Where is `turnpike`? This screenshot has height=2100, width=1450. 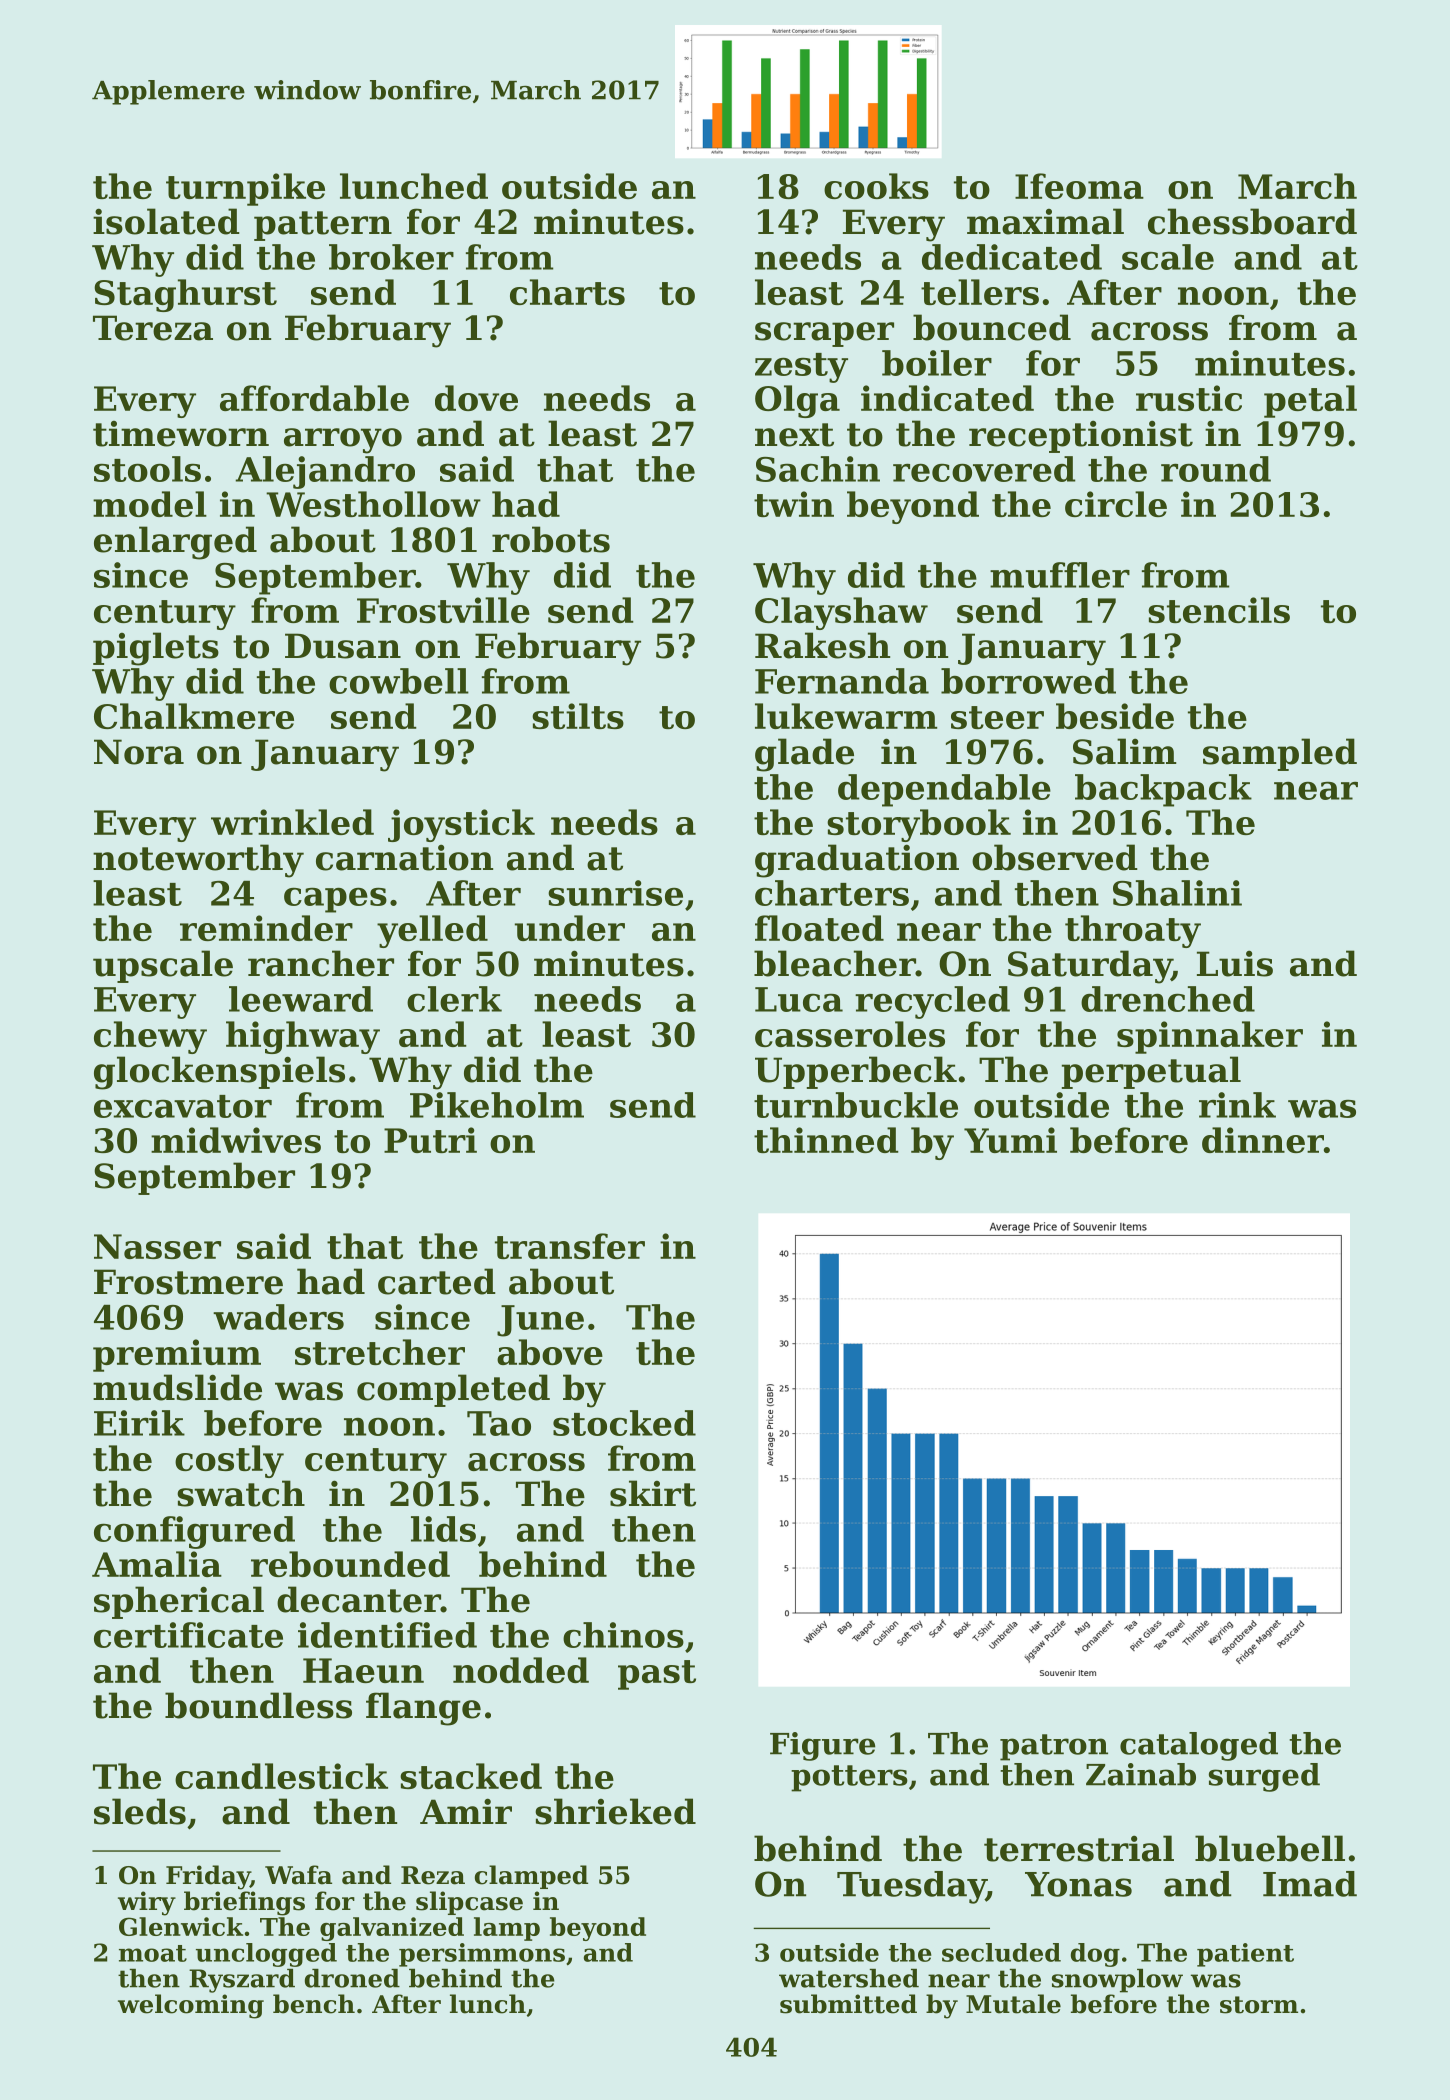
turnpike is located at coordinates (245, 189).
